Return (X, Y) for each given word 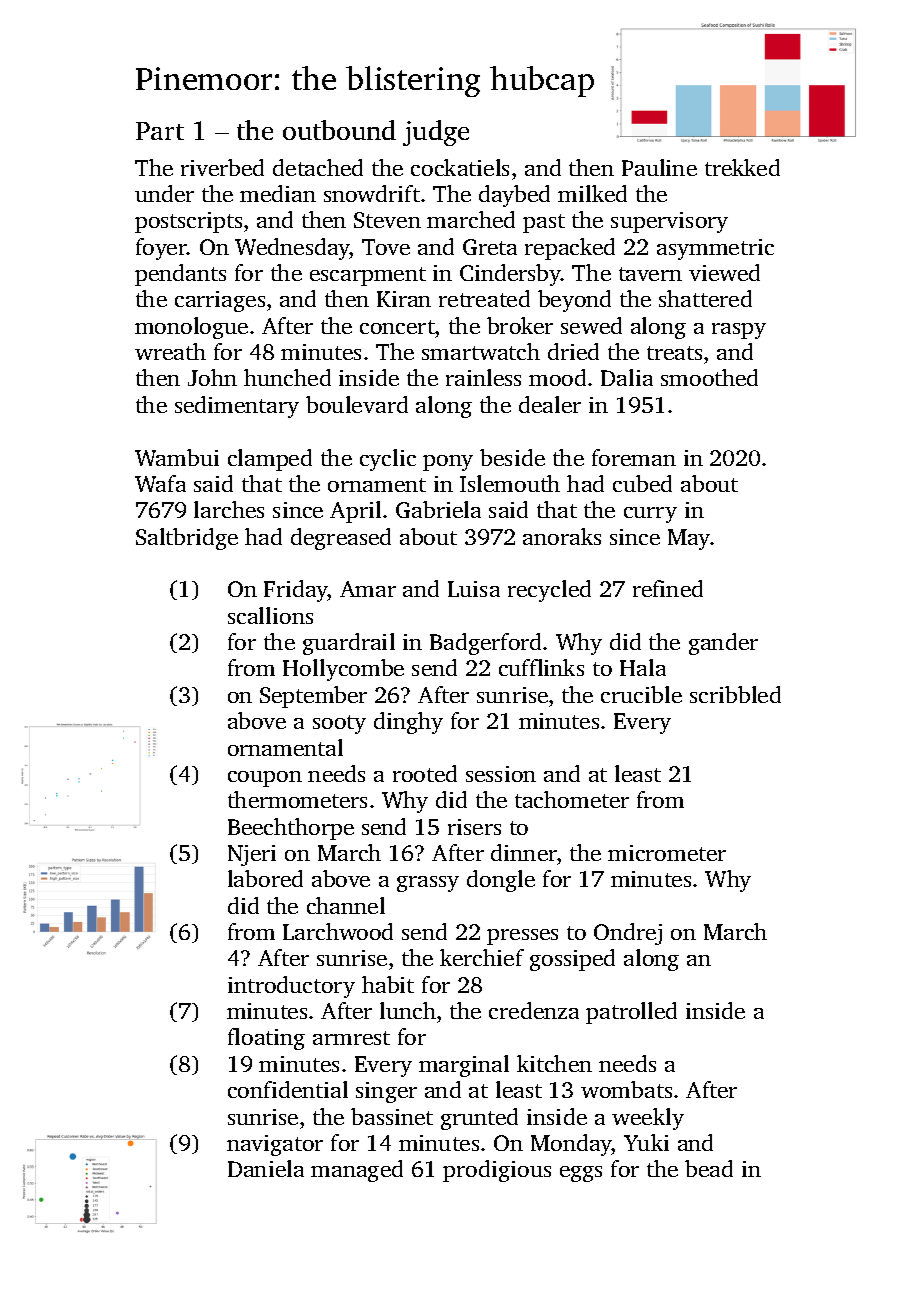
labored (265, 878)
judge (436, 133)
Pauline (659, 167)
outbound (339, 130)
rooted (425, 773)
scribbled (735, 694)
